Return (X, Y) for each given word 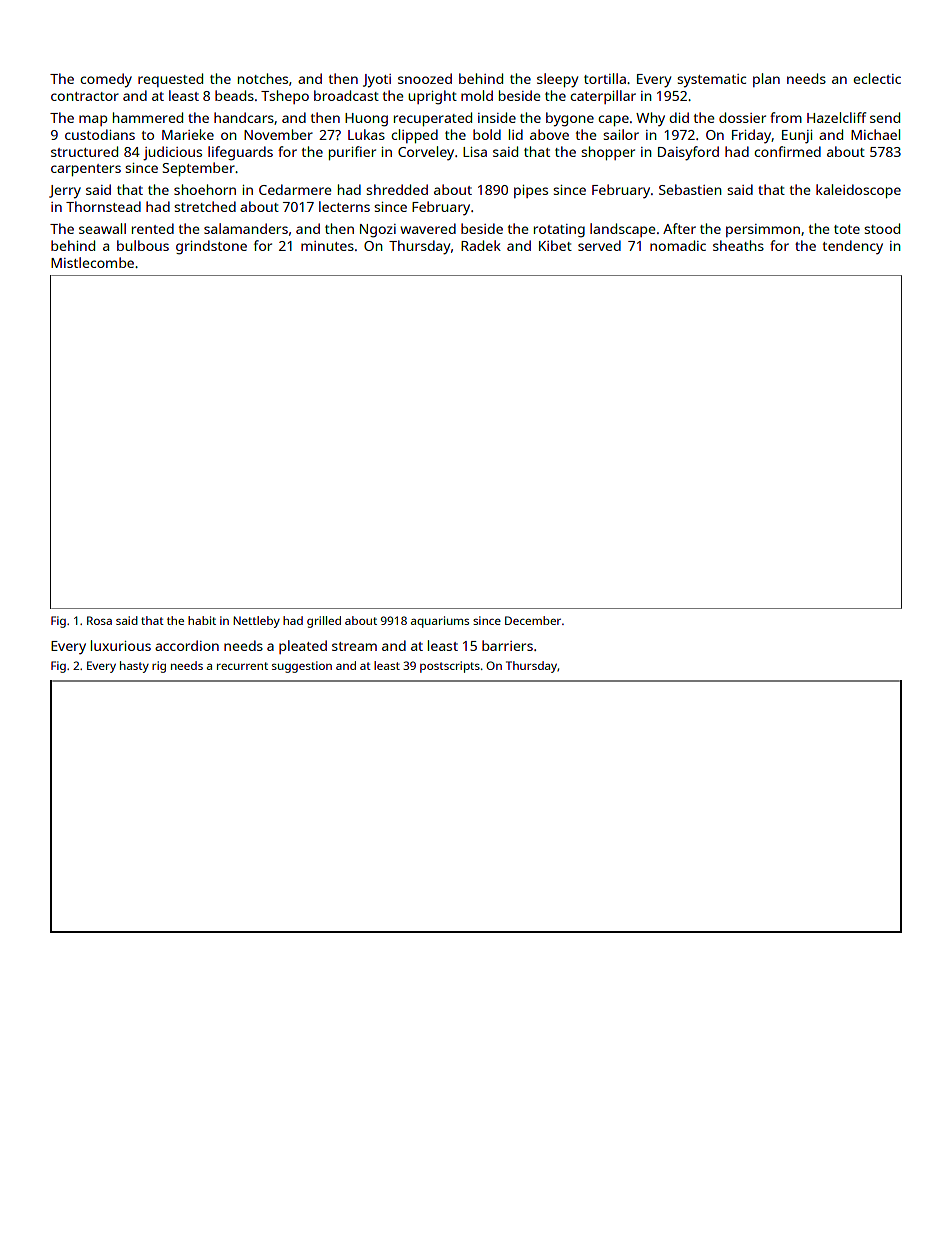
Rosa (99, 620)
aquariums (440, 622)
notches (263, 78)
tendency (853, 247)
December (533, 620)
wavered (428, 228)
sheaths (738, 245)
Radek (481, 245)
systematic (711, 81)
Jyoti (377, 81)
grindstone (211, 247)
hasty (134, 667)
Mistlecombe (92, 262)
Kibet (555, 245)
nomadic (678, 245)
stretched (205, 206)
